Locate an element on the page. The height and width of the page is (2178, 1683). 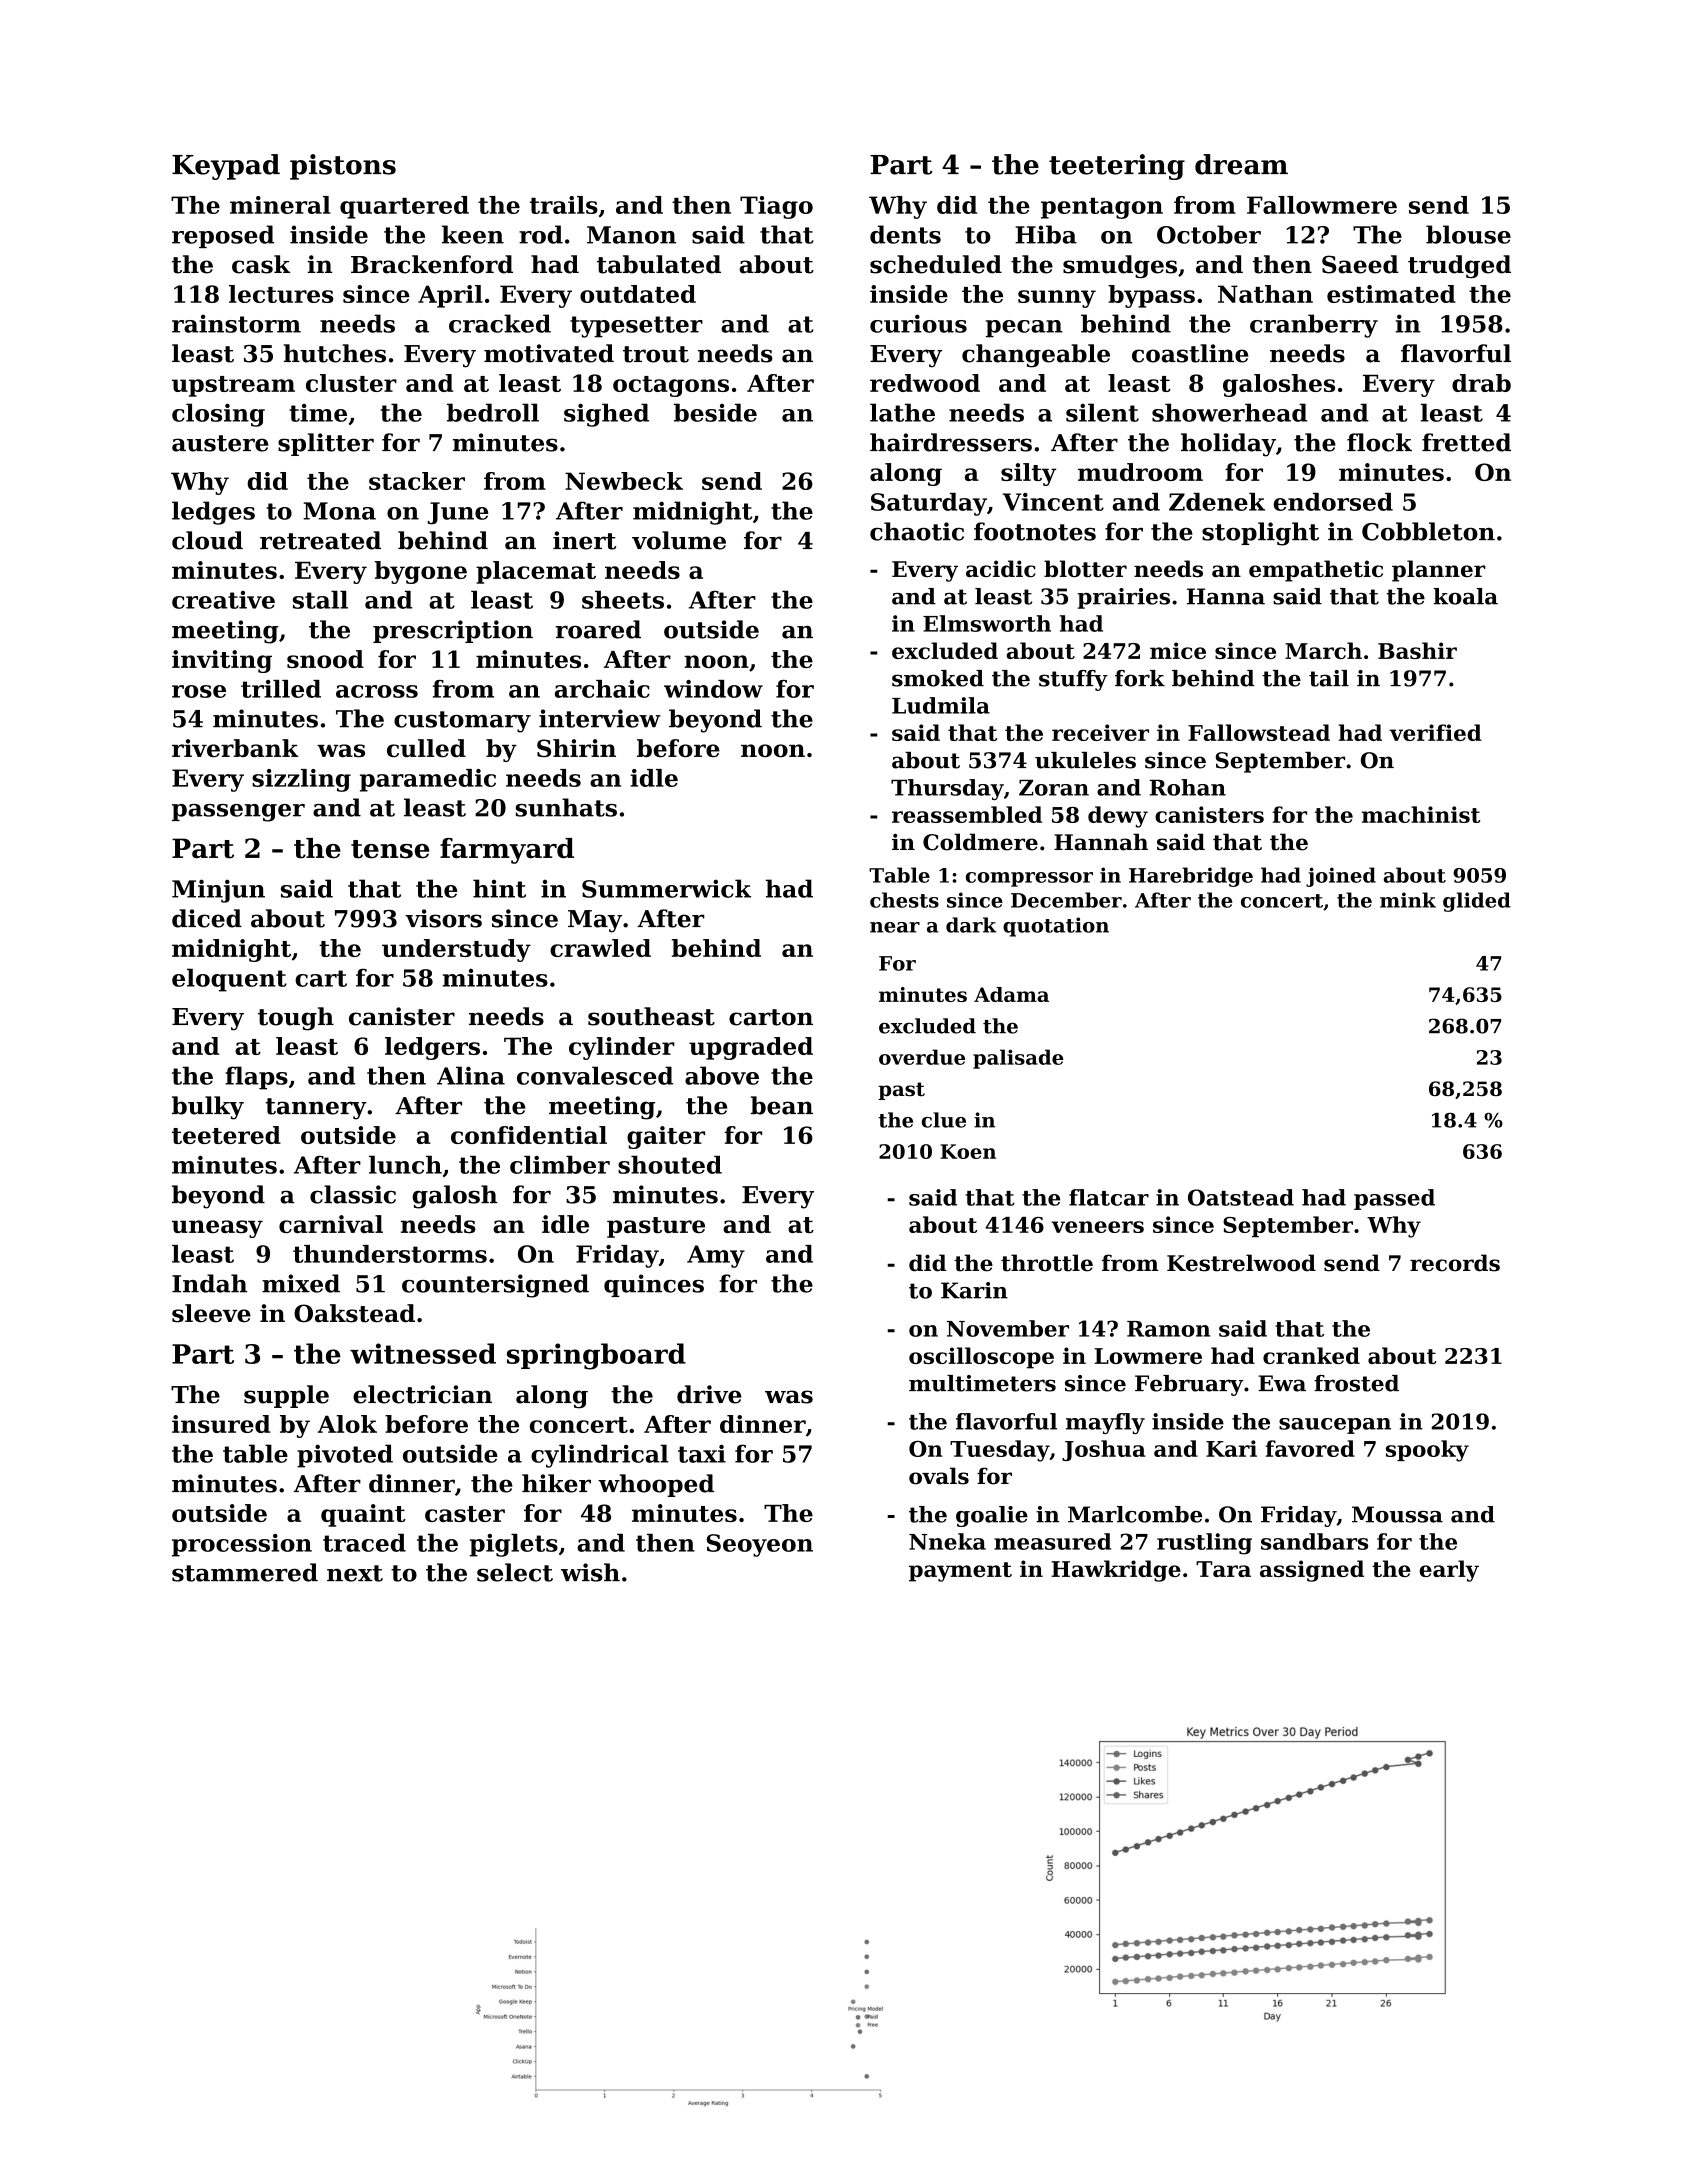
Oatstead is located at coordinates (1241, 1197).
